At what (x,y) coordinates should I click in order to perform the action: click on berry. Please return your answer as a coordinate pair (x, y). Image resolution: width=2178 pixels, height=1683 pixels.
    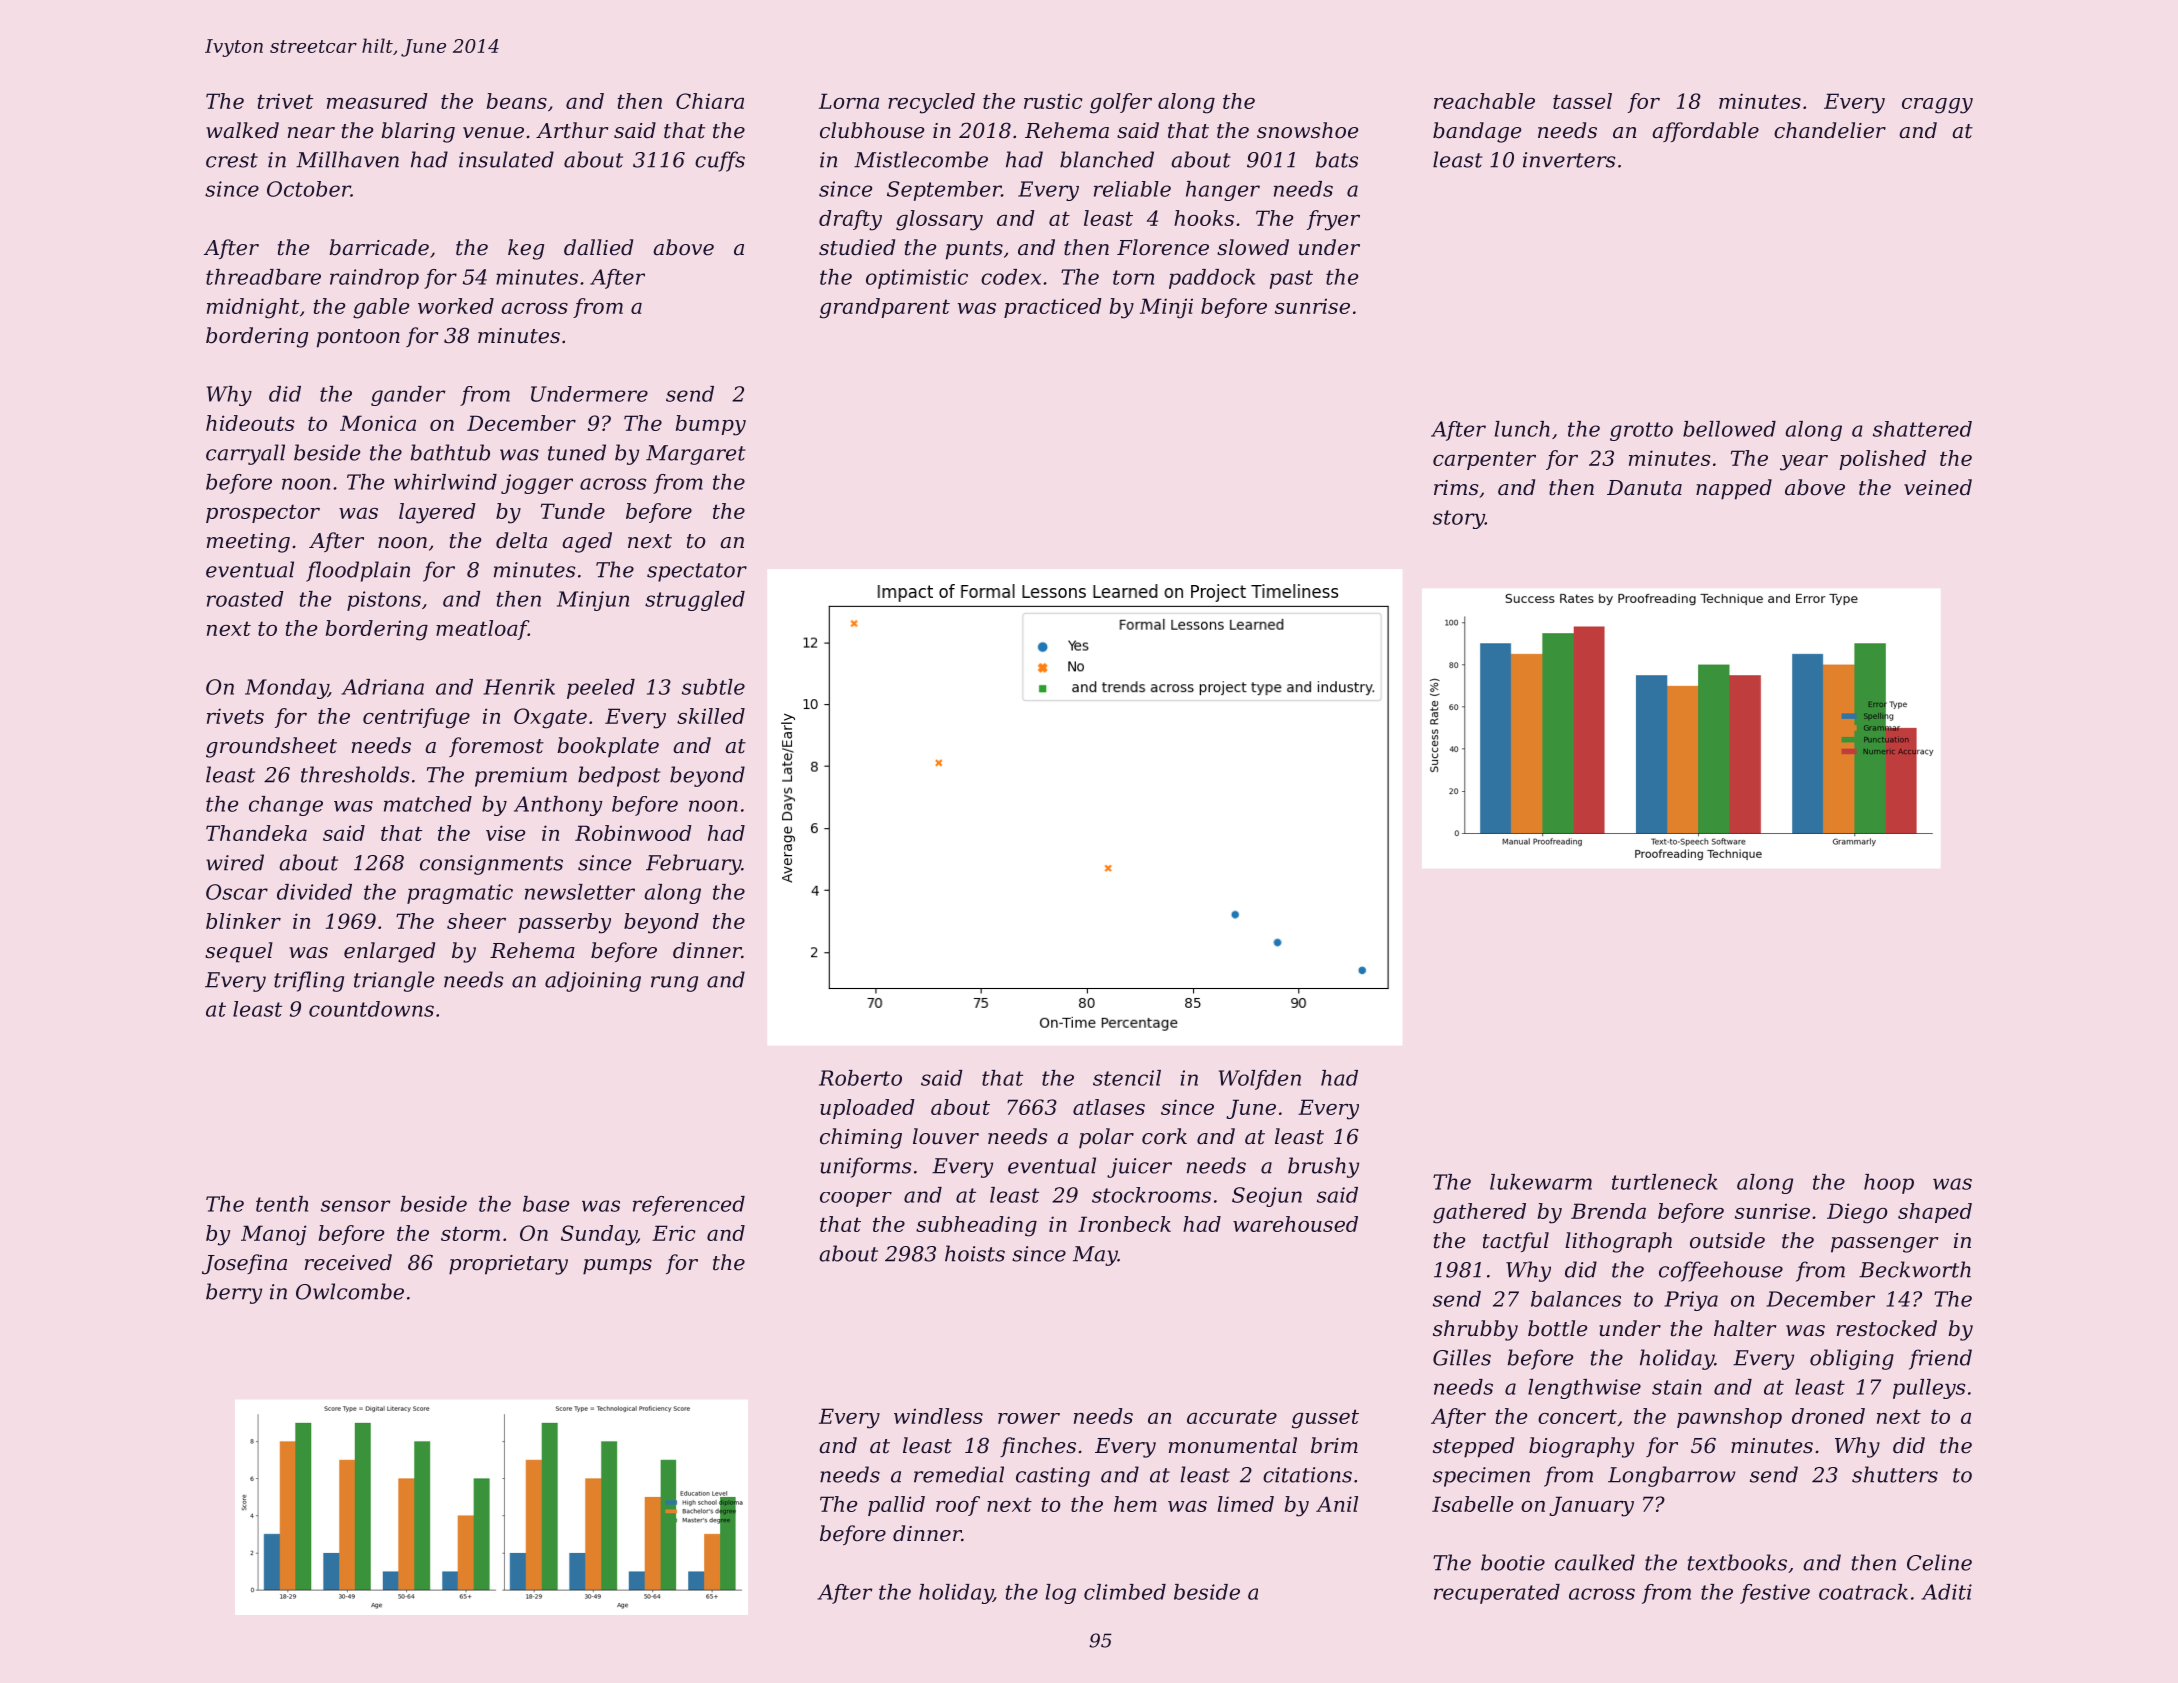
    Looking at the image, I should click on (234, 1293).
